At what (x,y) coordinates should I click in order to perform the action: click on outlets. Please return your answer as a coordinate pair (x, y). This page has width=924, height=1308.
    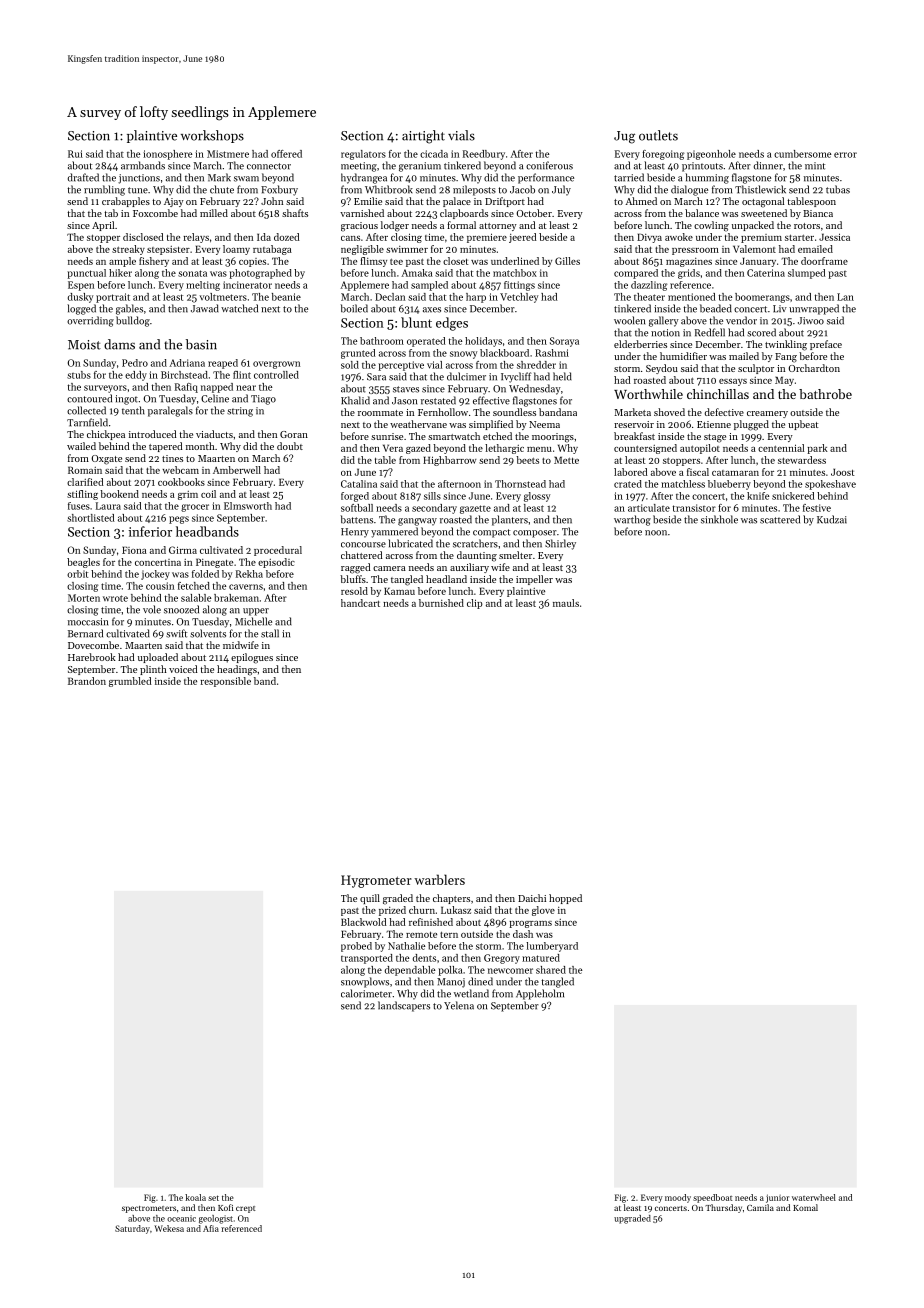
    Looking at the image, I should click on (658, 135).
